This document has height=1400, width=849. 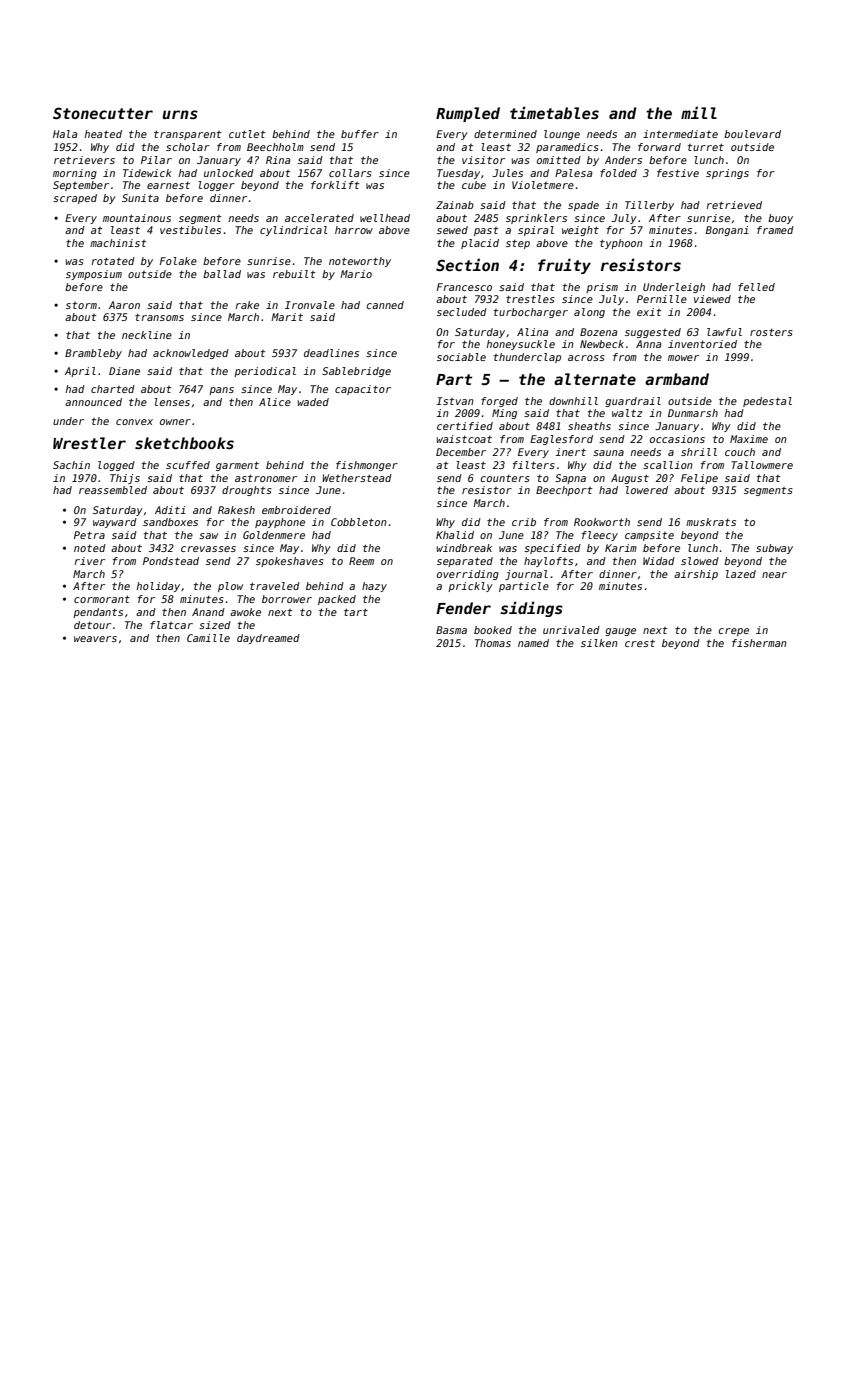 What do you see at coordinates (468, 114) in the document?
I see `Rumpled` at bounding box center [468, 114].
